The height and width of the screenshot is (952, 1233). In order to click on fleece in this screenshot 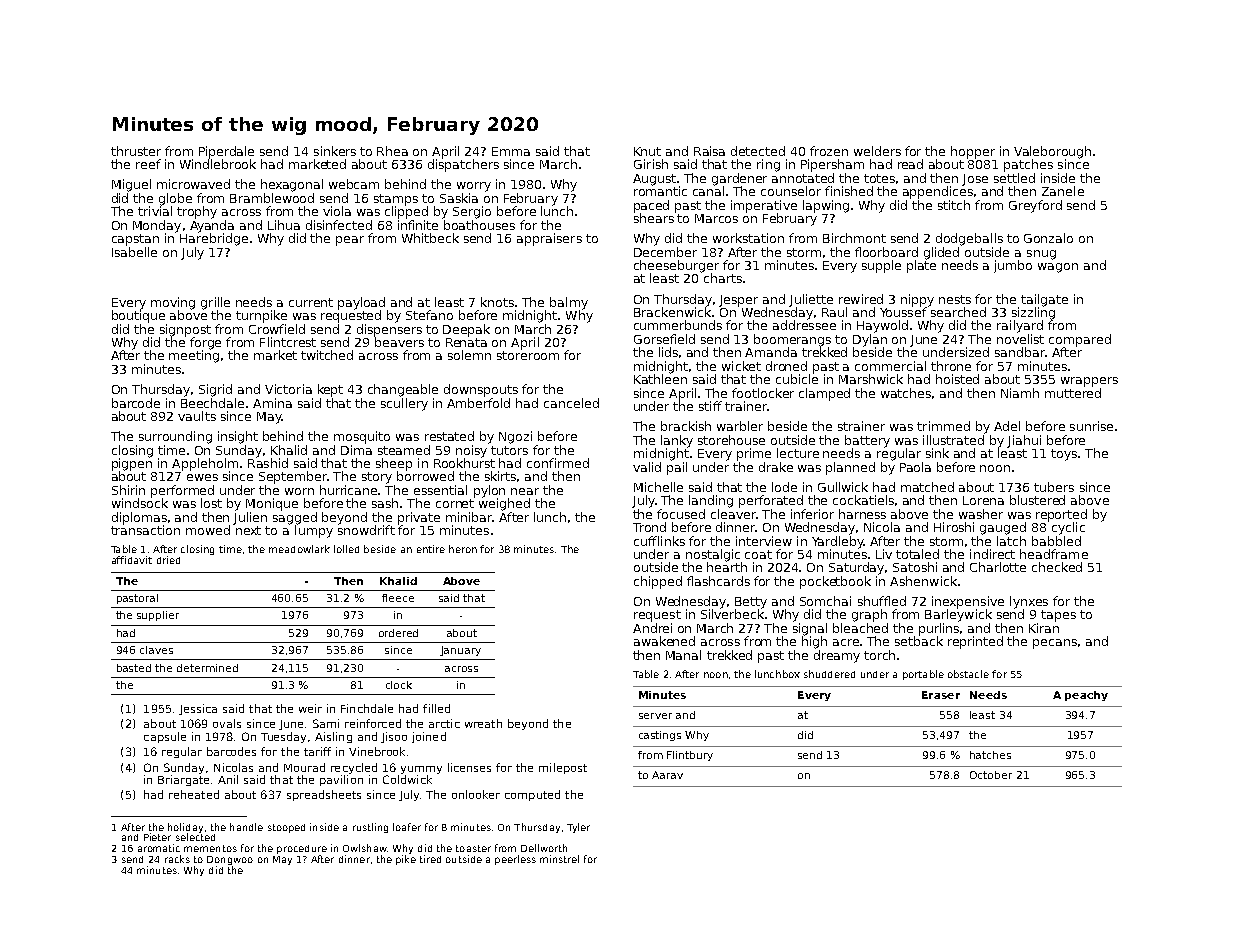, I will do `click(398, 598)`.
